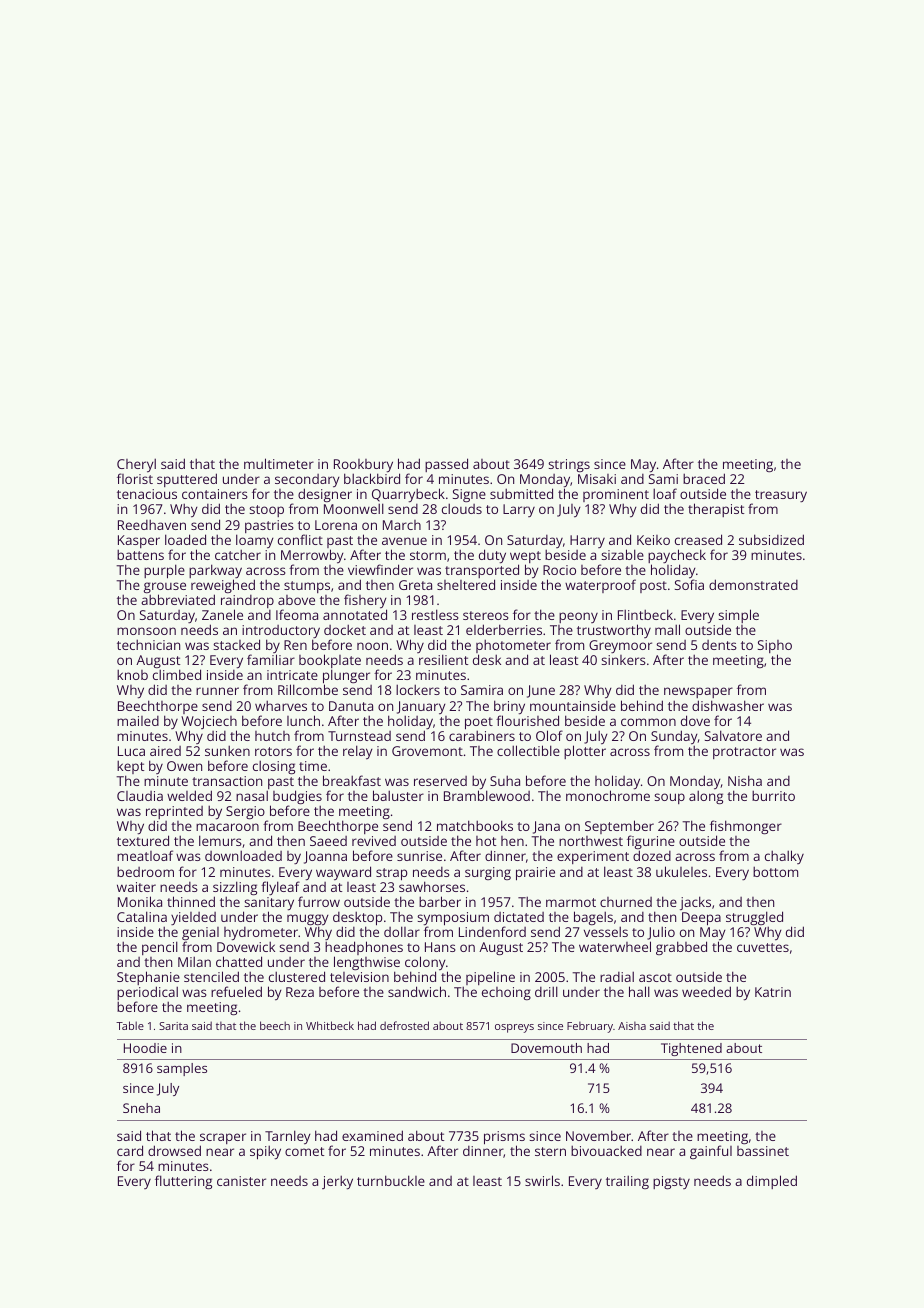  What do you see at coordinates (487, 796) in the screenshot?
I see `Bramblewood` at bounding box center [487, 796].
